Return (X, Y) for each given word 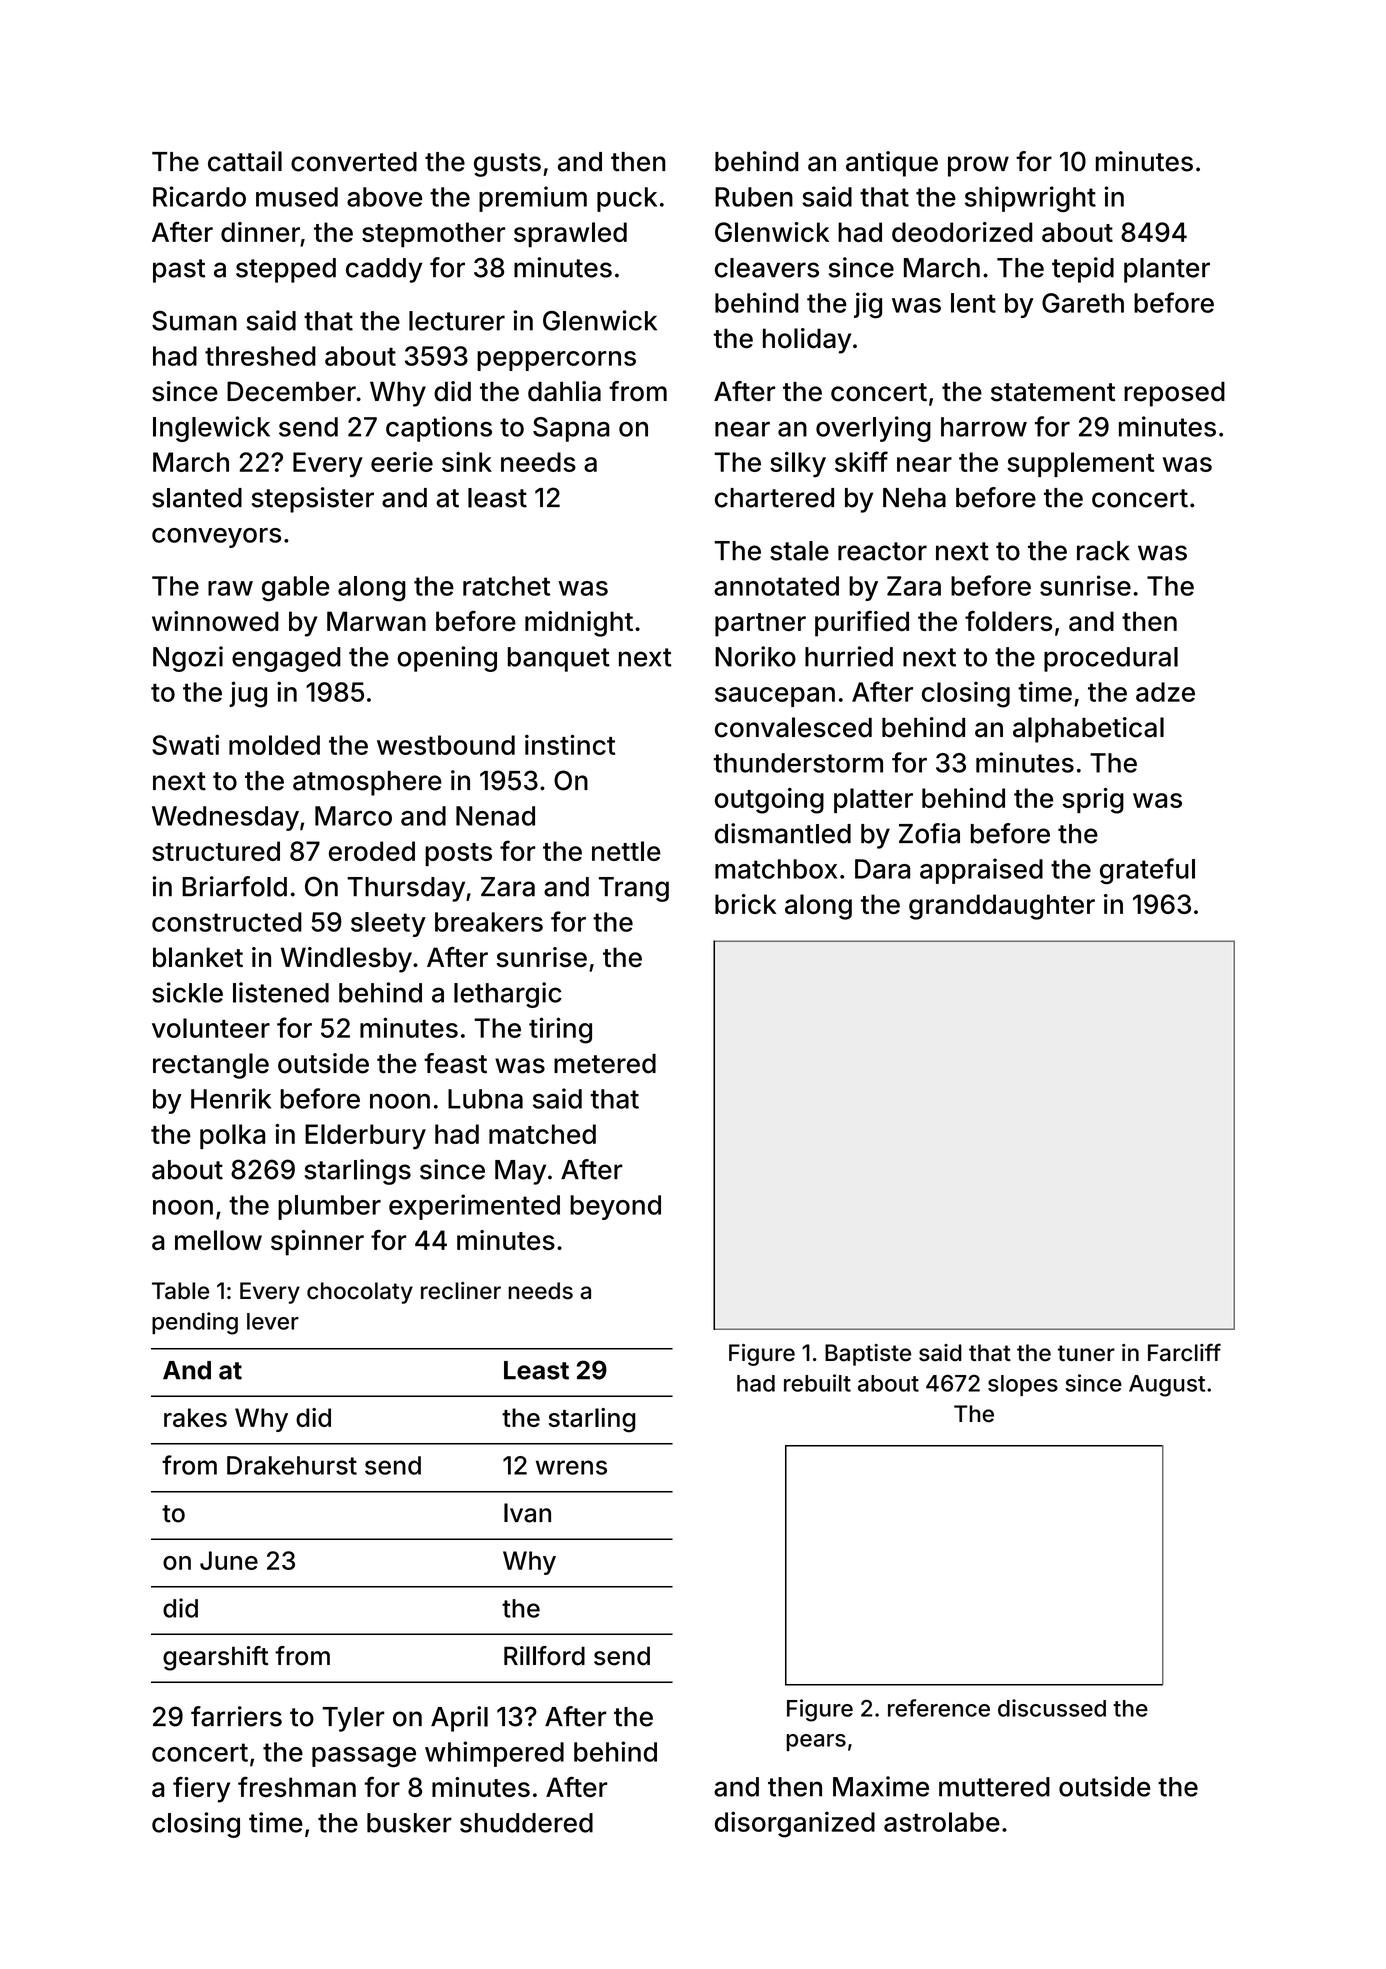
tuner (1086, 1353)
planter (1167, 270)
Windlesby (346, 960)
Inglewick (211, 429)
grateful (1147, 871)
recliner (461, 1291)
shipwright (1030, 199)
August (1167, 1386)
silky (798, 465)
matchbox (776, 869)
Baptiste (868, 1355)
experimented (474, 1207)
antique (892, 164)
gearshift (215, 1658)
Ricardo (199, 196)
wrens (571, 1467)
